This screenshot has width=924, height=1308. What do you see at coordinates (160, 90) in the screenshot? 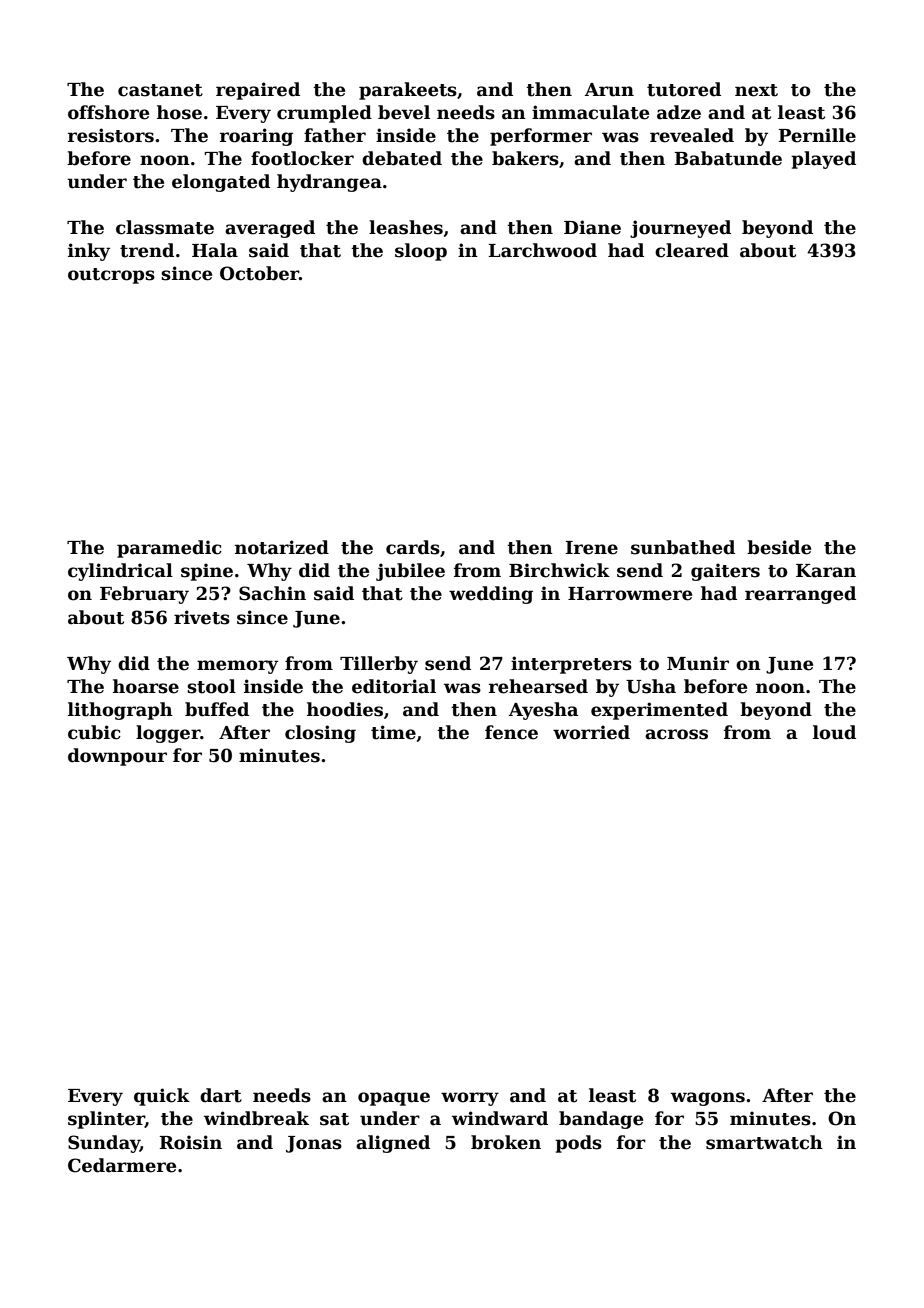
I see `castanet` at bounding box center [160, 90].
